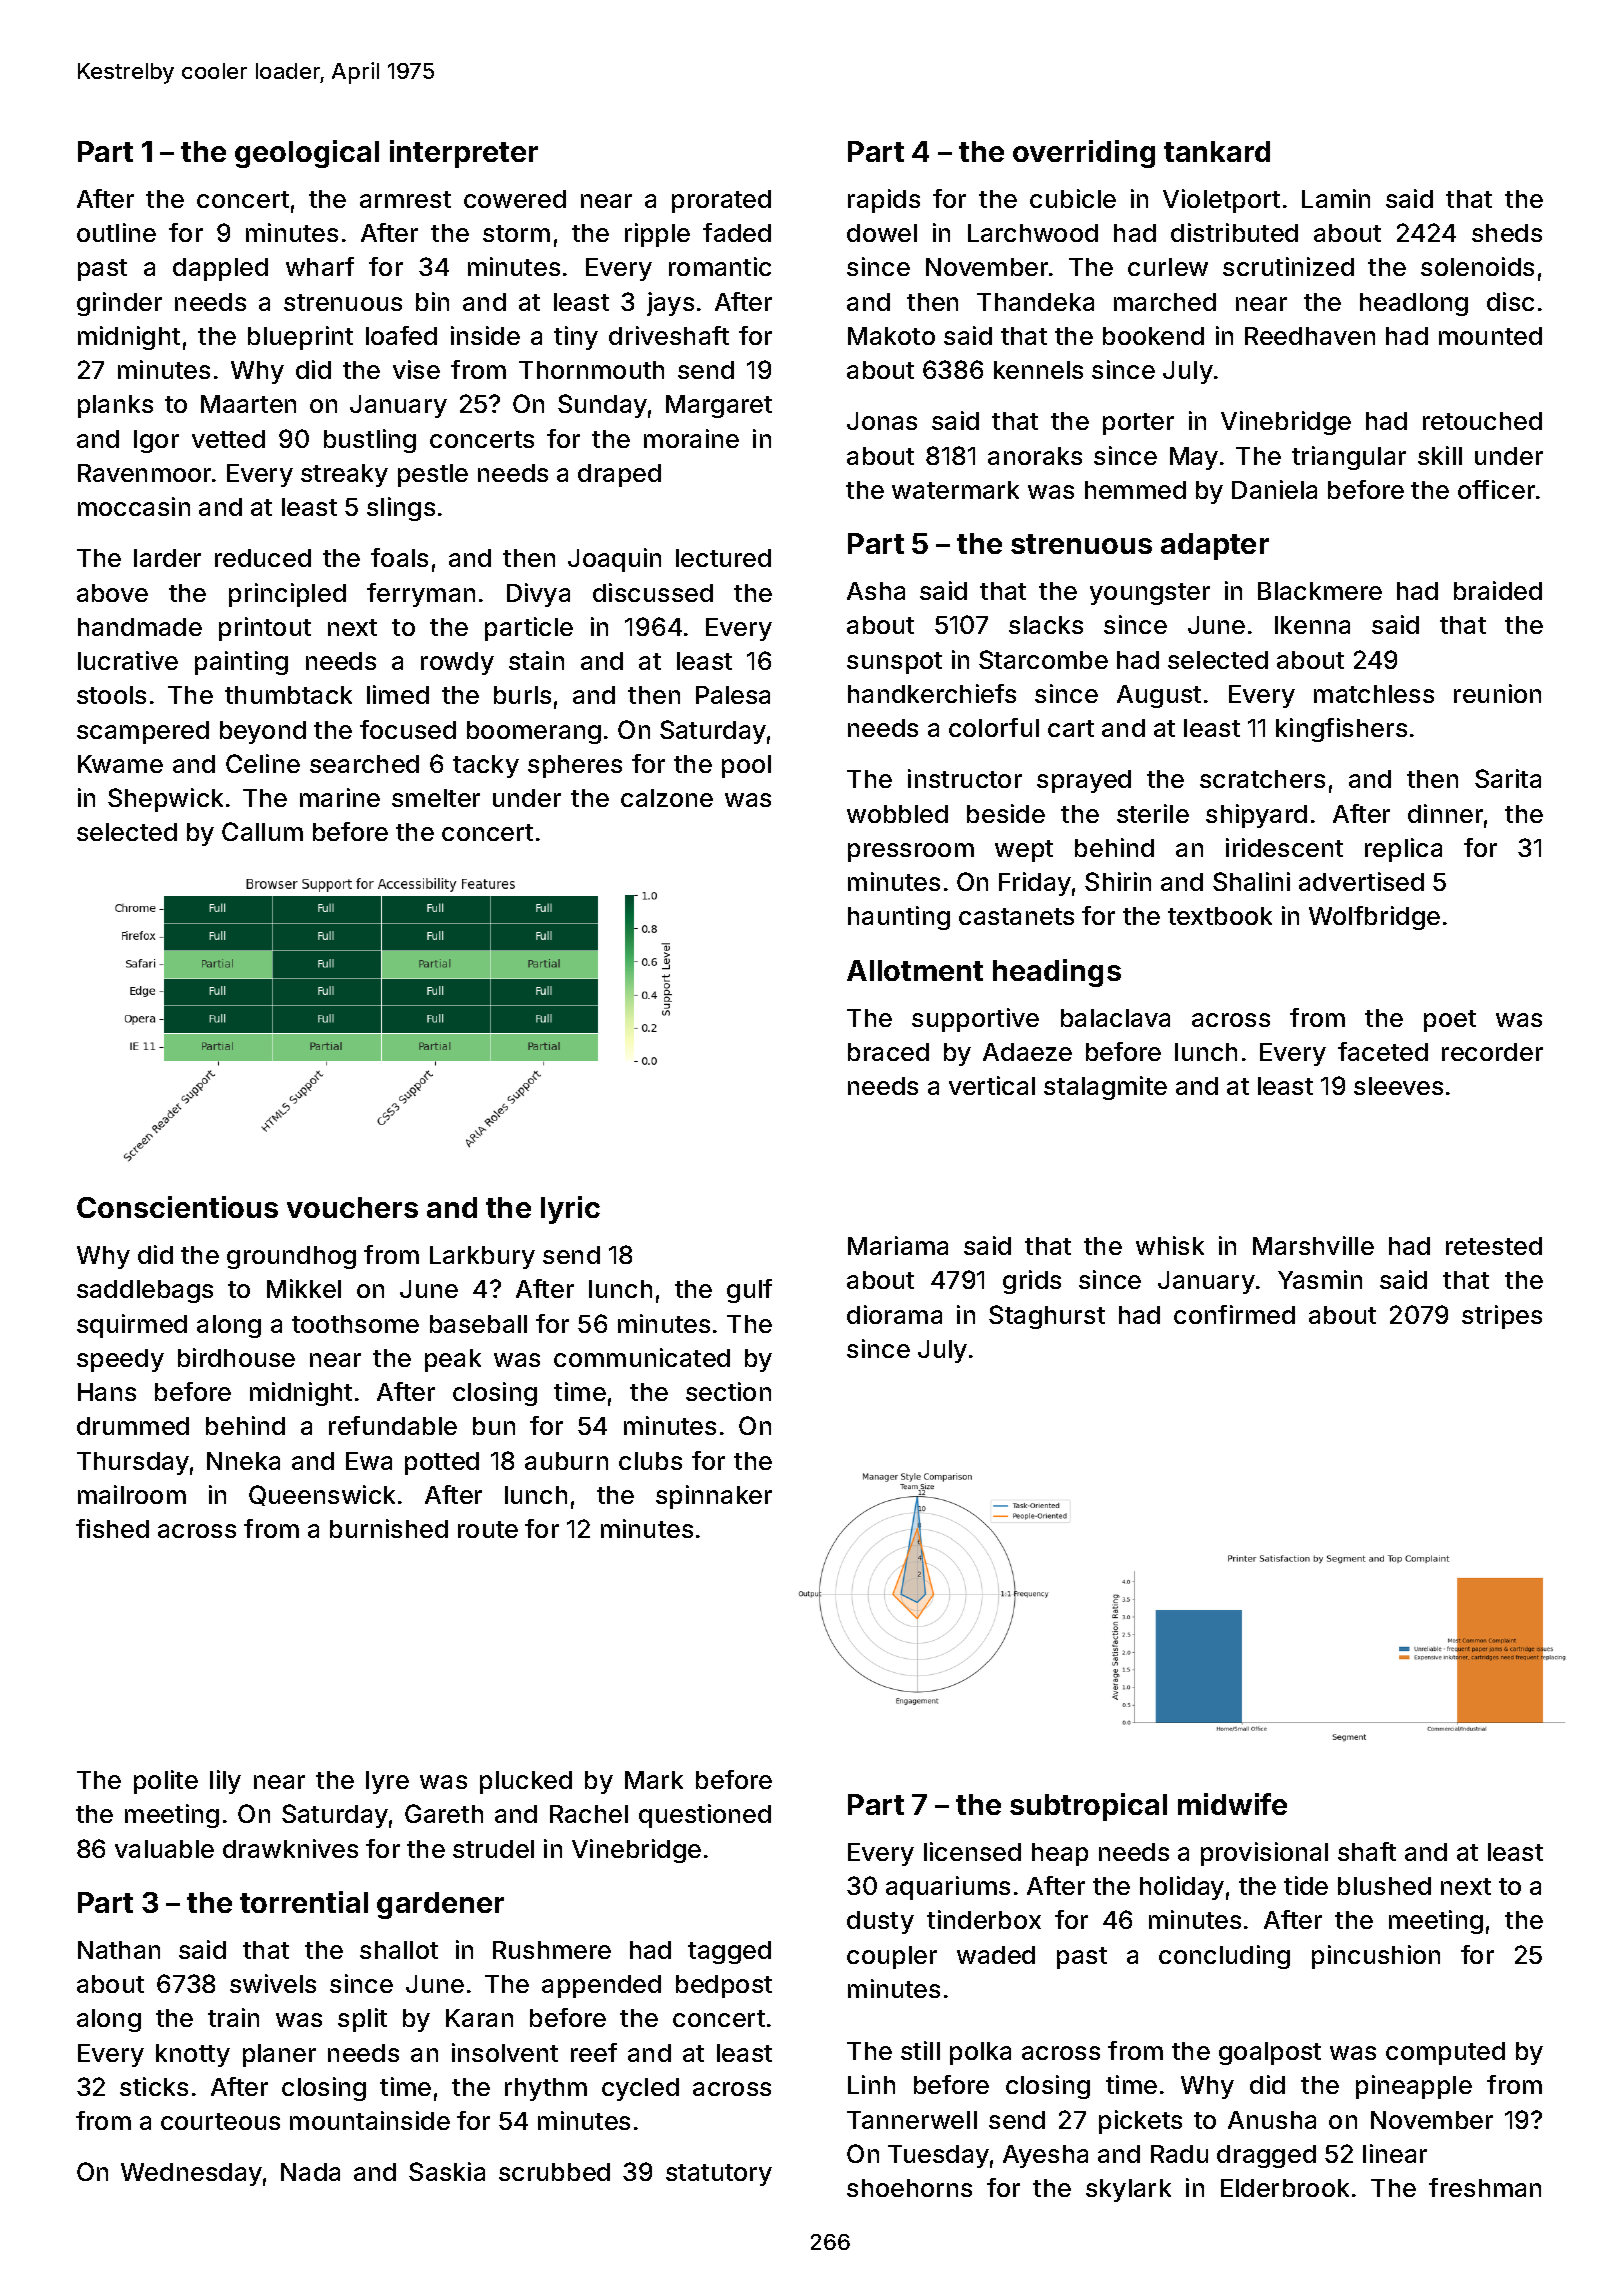  Describe the element at coordinates (554, 2172) in the screenshot. I see `scrubbed` at that location.
